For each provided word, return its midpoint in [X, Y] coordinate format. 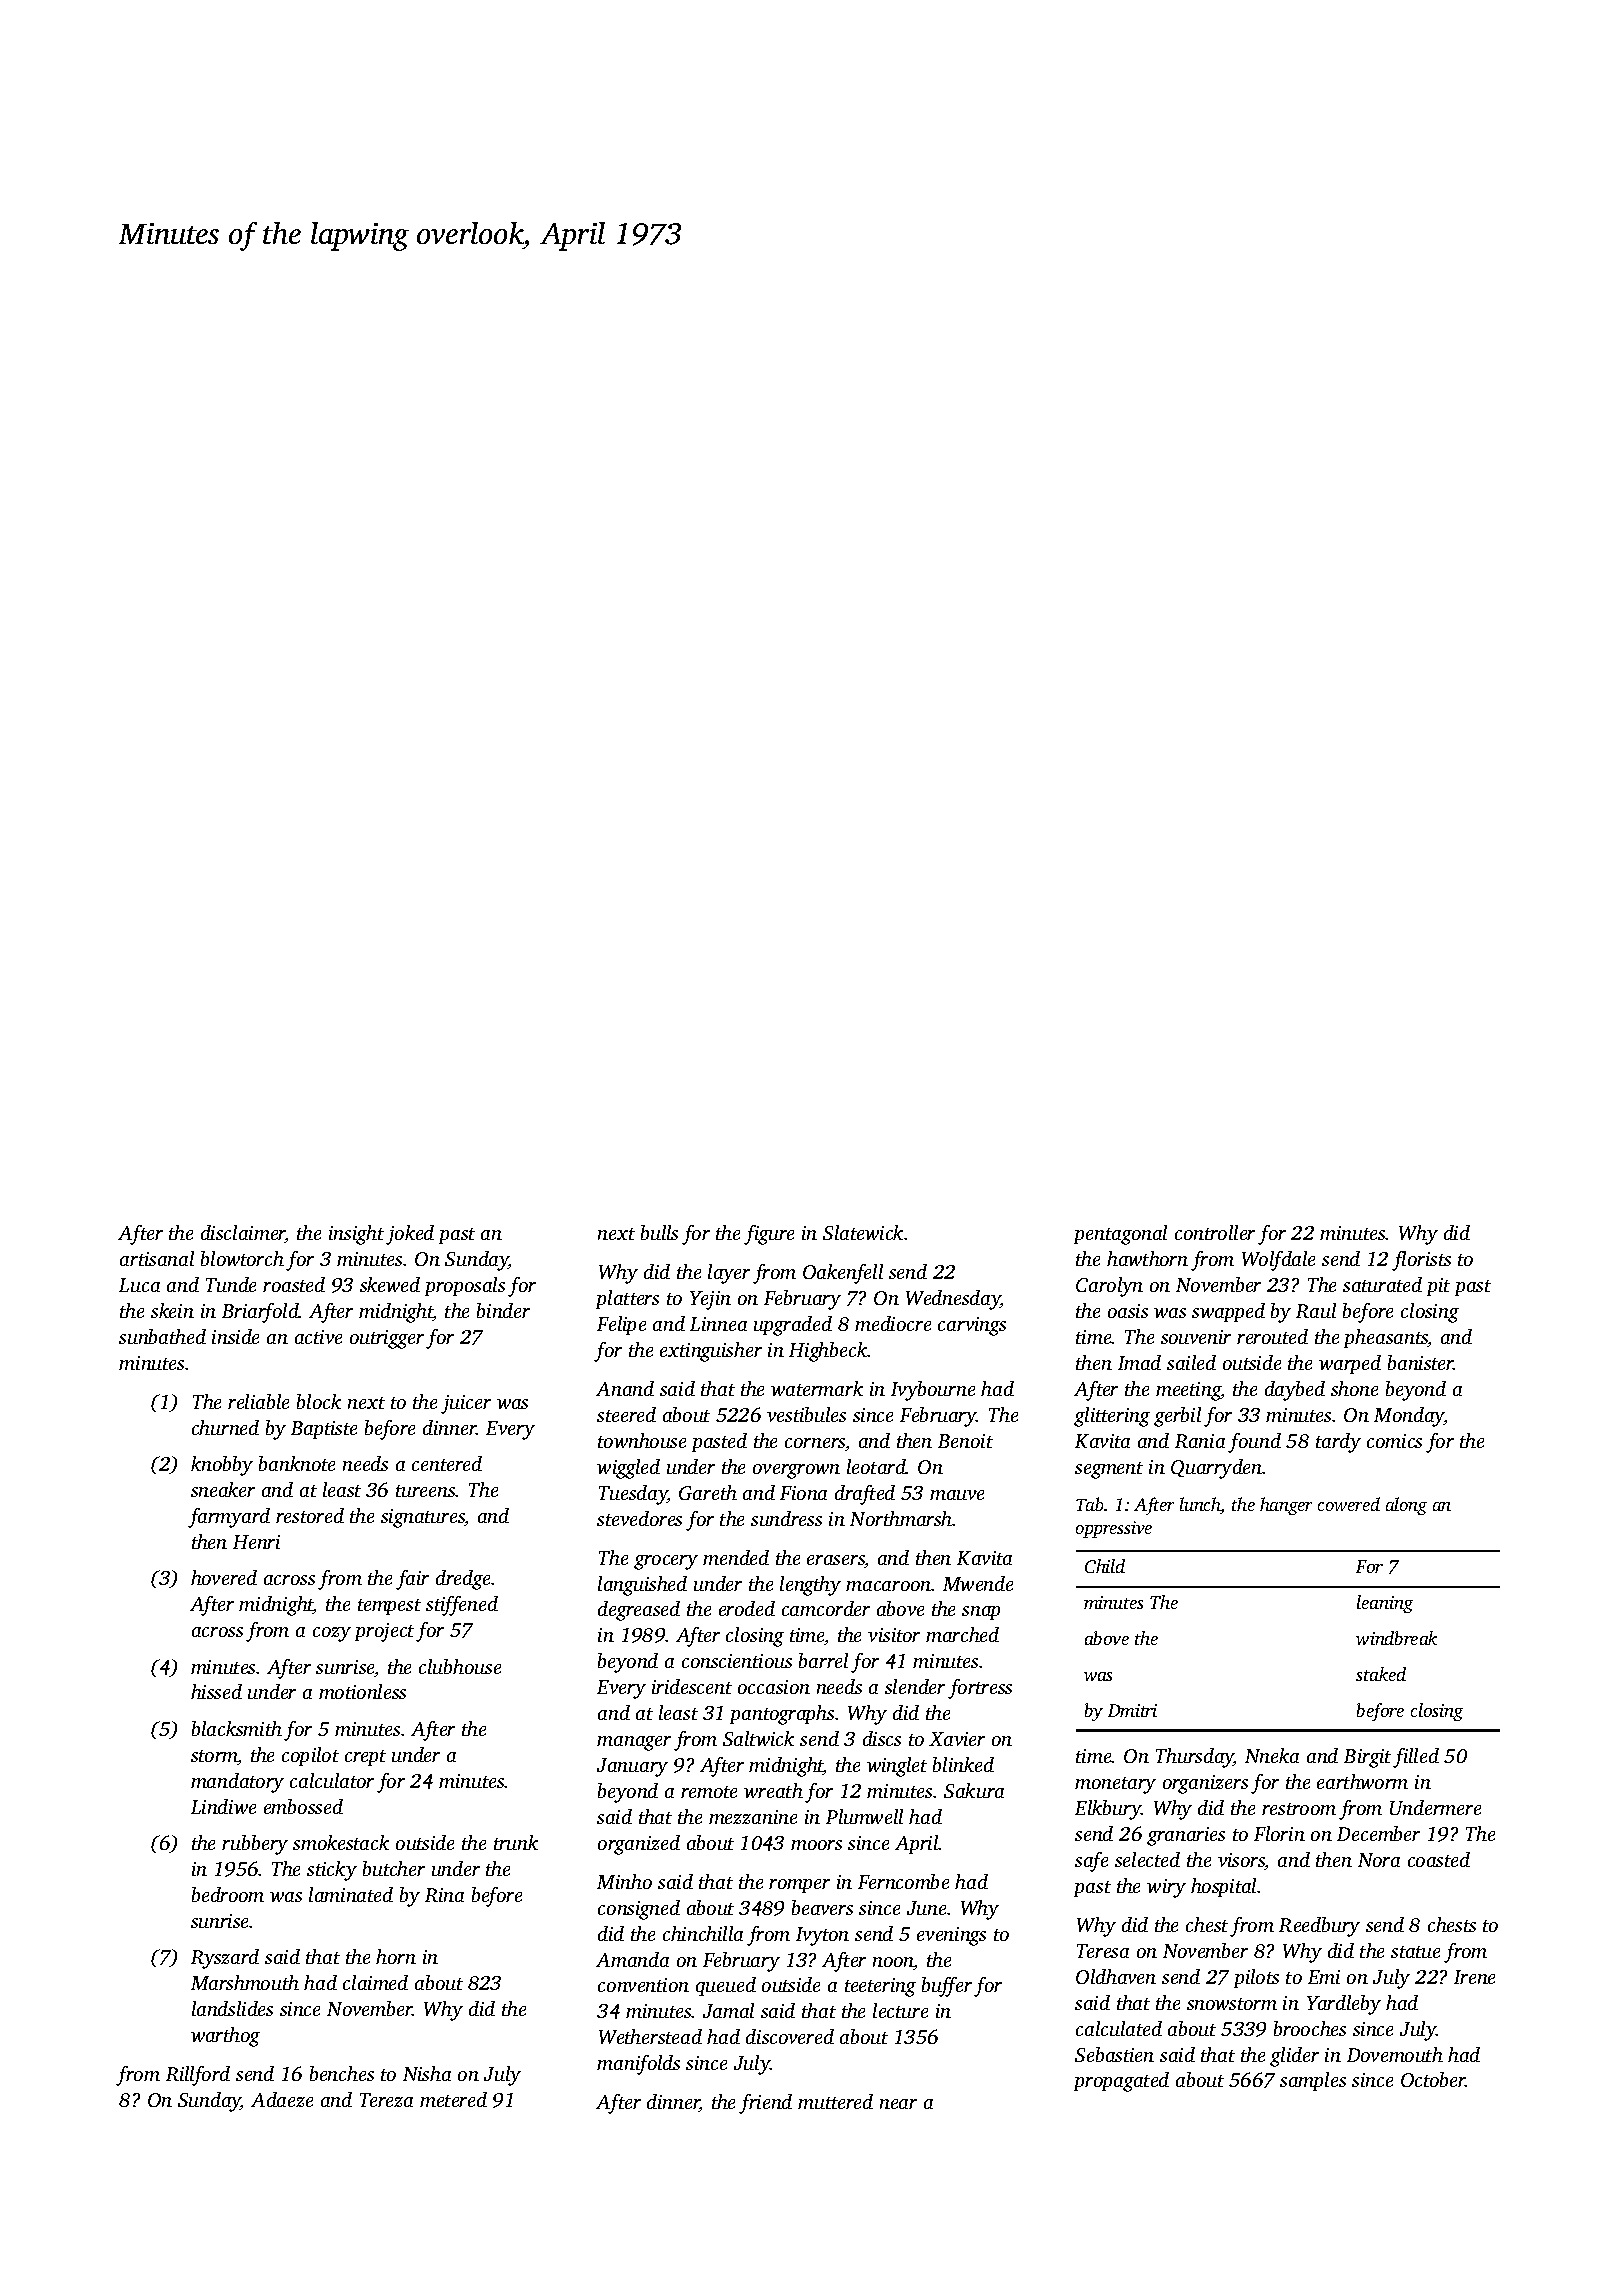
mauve [957, 1495]
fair [412, 1580]
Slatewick [863, 1232]
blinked [963, 1764]
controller [1215, 1232]
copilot [310, 1756]
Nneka [1272, 1755]
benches [342, 2073]
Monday [1409, 1417]
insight [356, 1235]
